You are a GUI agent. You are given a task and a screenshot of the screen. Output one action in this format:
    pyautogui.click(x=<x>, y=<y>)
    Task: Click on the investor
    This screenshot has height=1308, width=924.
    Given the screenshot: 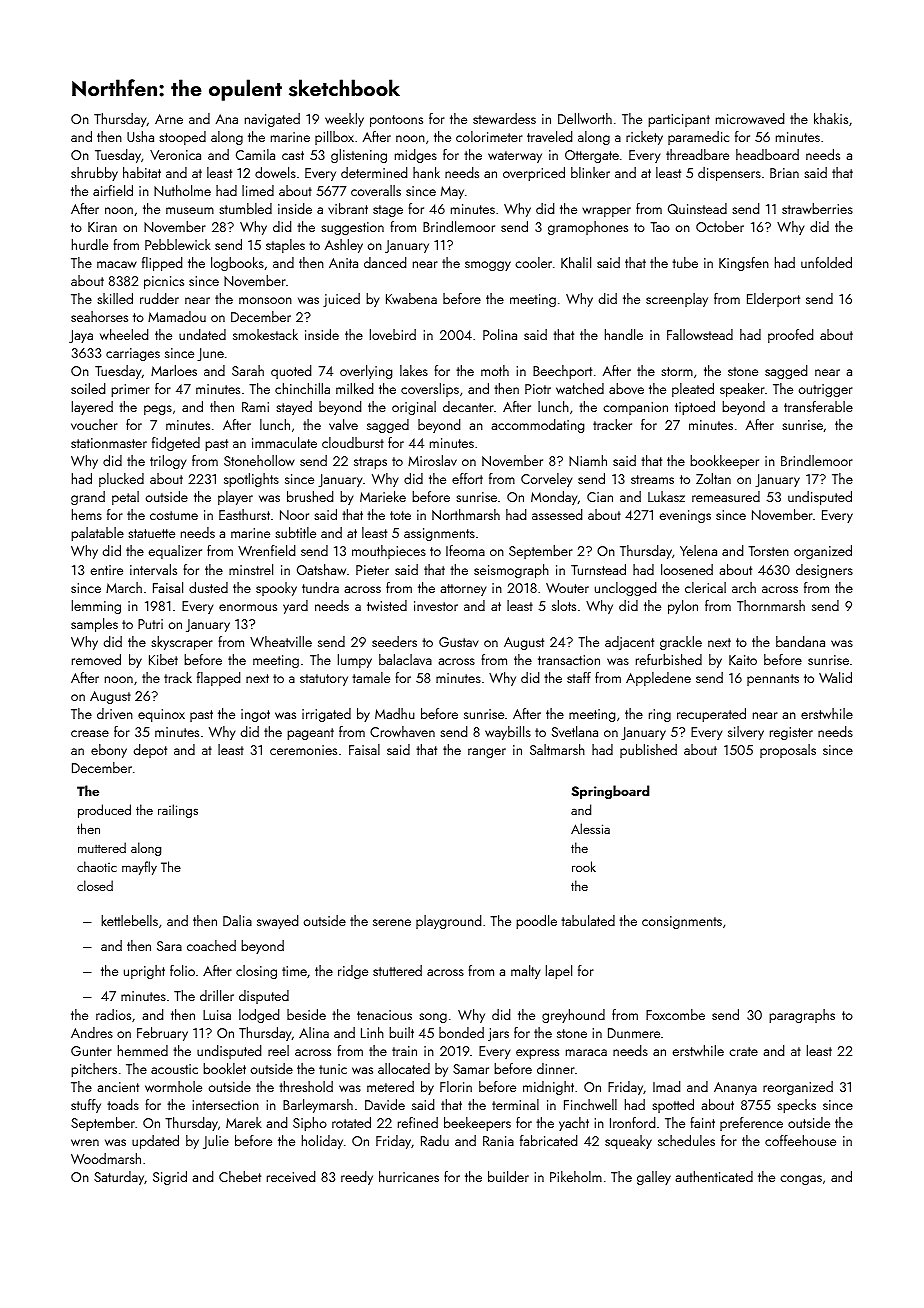 What is the action you would take?
    pyautogui.click(x=436, y=606)
